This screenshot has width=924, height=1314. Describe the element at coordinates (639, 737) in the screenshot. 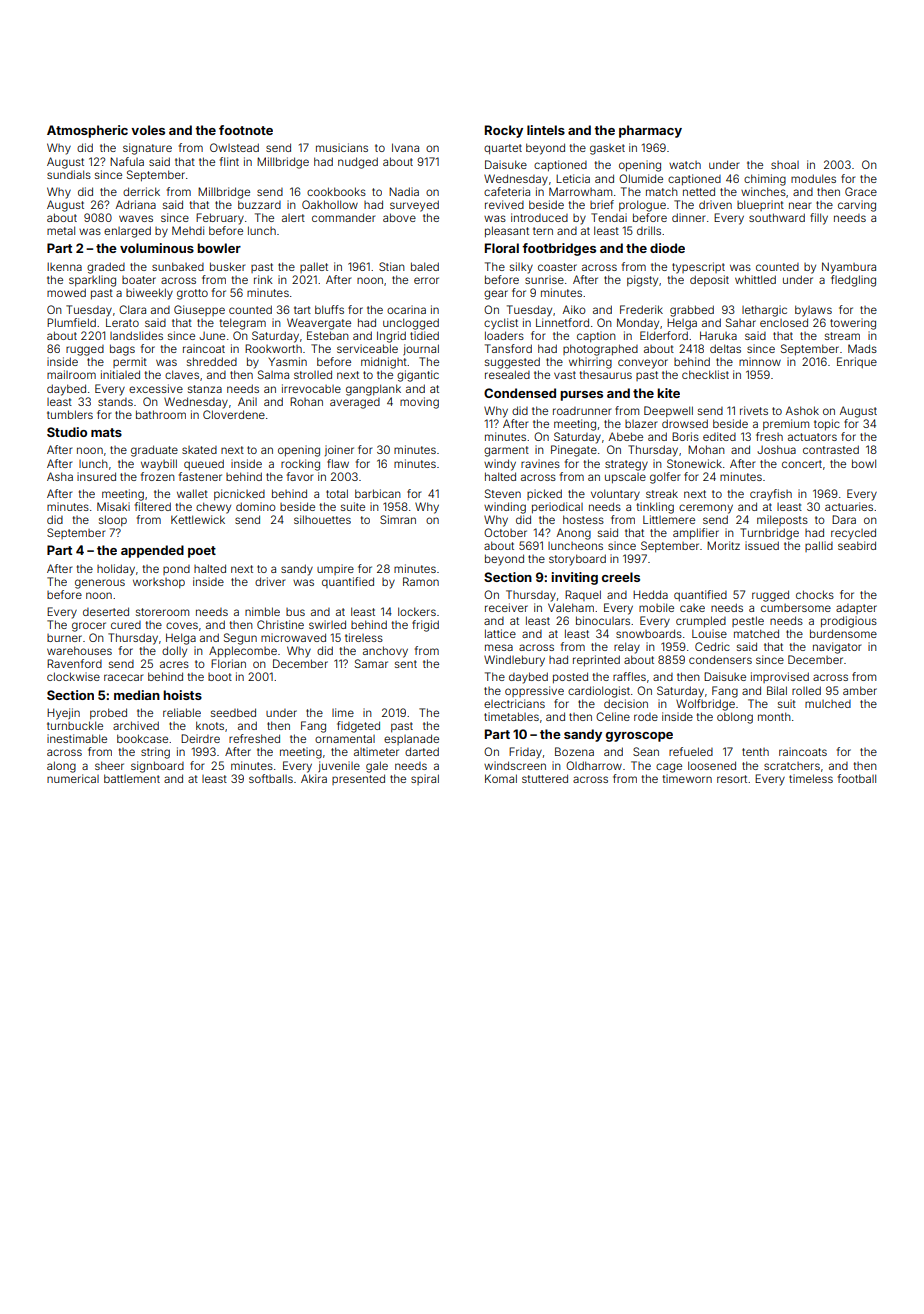

I see `gyroscope` at that location.
